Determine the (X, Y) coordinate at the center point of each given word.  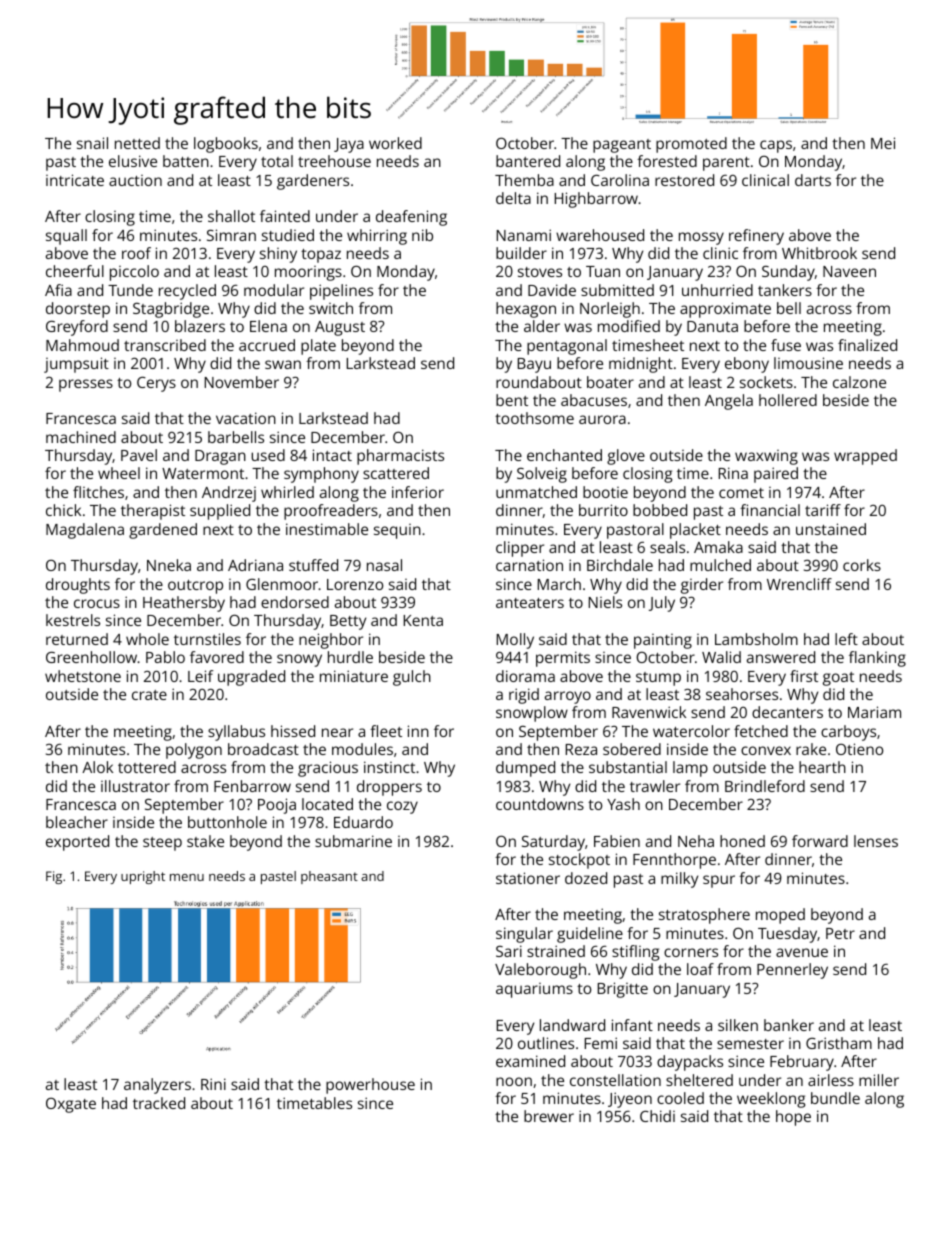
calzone (859, 382)
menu (187, 877)
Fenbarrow (252, 786)
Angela (729, 402)
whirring (377, 237)
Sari (509, 951)
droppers (389, 788)
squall (66, 237)
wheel (119, 473)
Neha (696, 841)
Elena (268, 326)
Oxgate (71, 1105)
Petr (840, 933)
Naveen (849, 271)
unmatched (536, 492)
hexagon (526, 310)
